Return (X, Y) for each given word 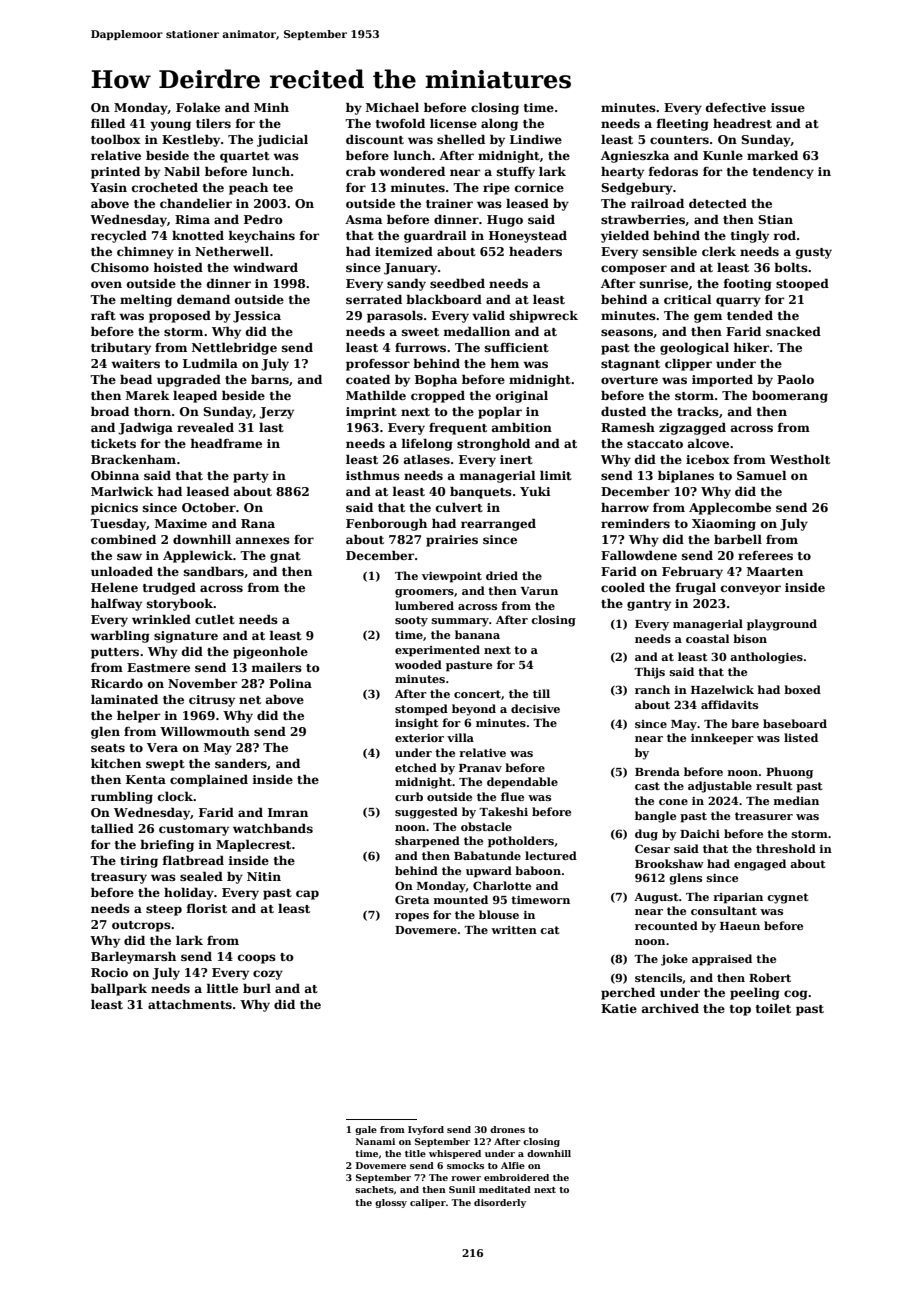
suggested (426, 813)
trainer (449, 203)
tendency (783, 173)
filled (108, 123)
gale (366, 1130)
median (796, 800)
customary (194, 830)
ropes (412, 917)
